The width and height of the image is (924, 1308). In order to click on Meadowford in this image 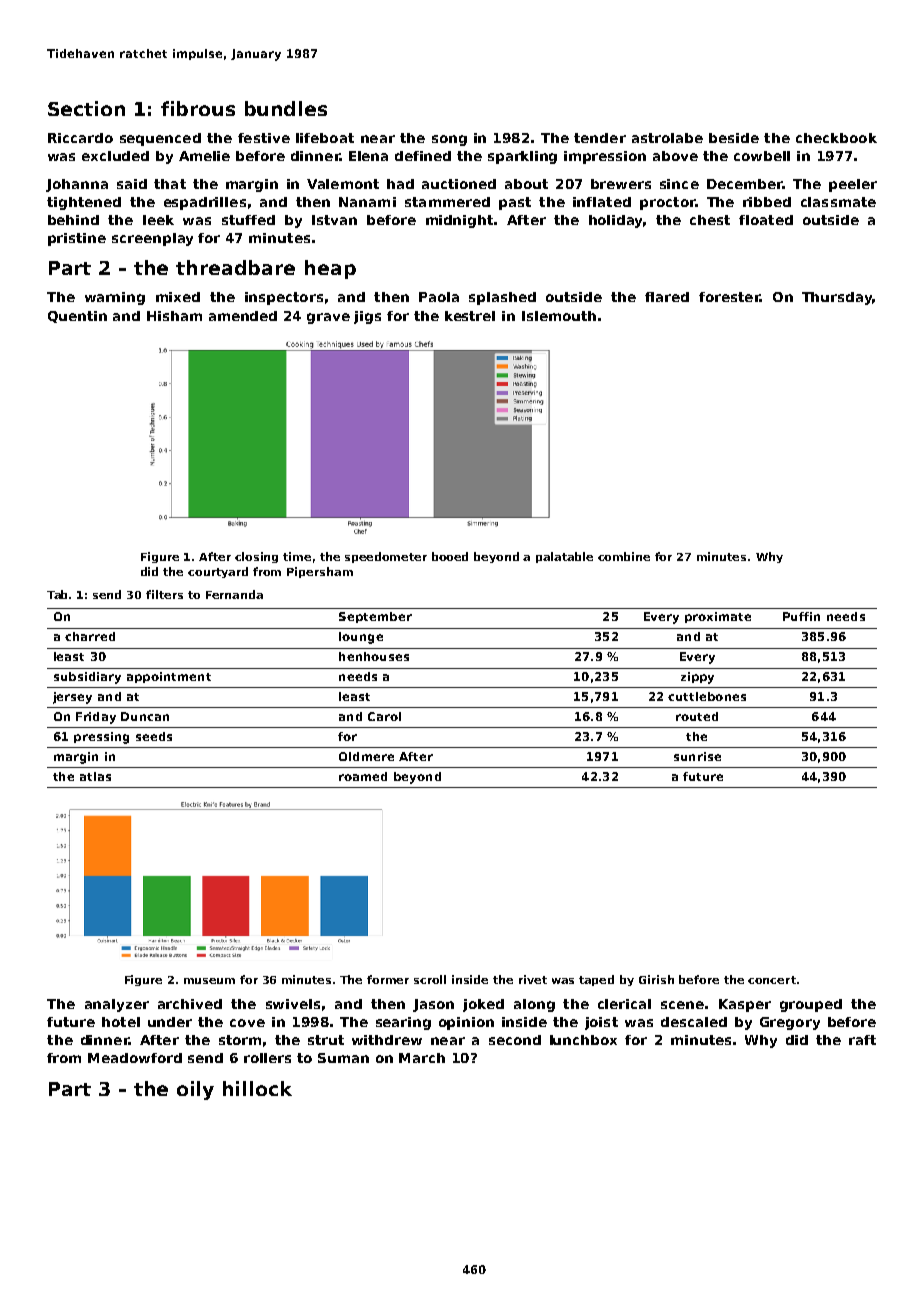, I will do `click(135, 1058)`.
